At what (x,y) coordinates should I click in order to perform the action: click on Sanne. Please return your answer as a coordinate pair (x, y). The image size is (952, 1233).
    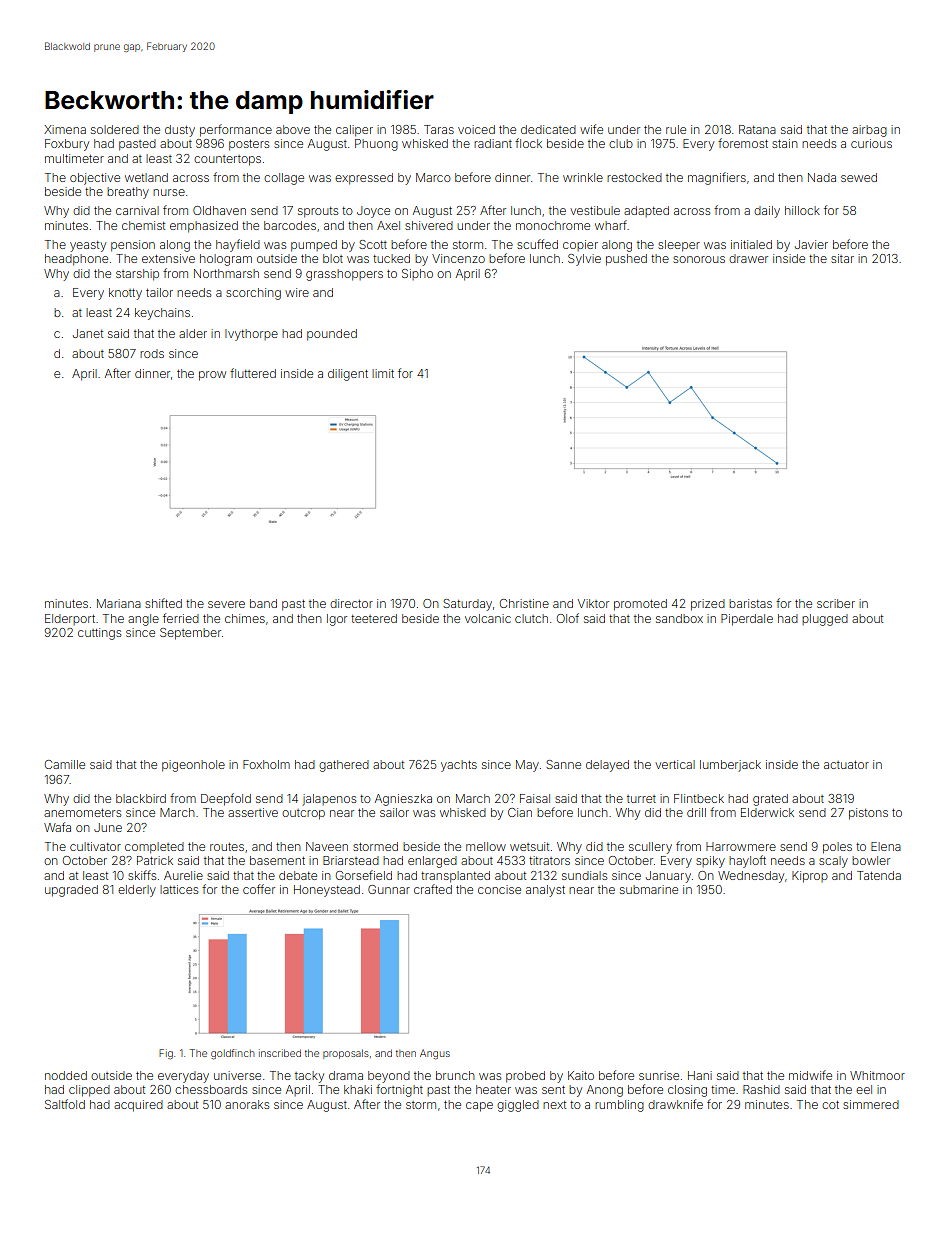
    Looking at the image, I should click on (563, 764).
